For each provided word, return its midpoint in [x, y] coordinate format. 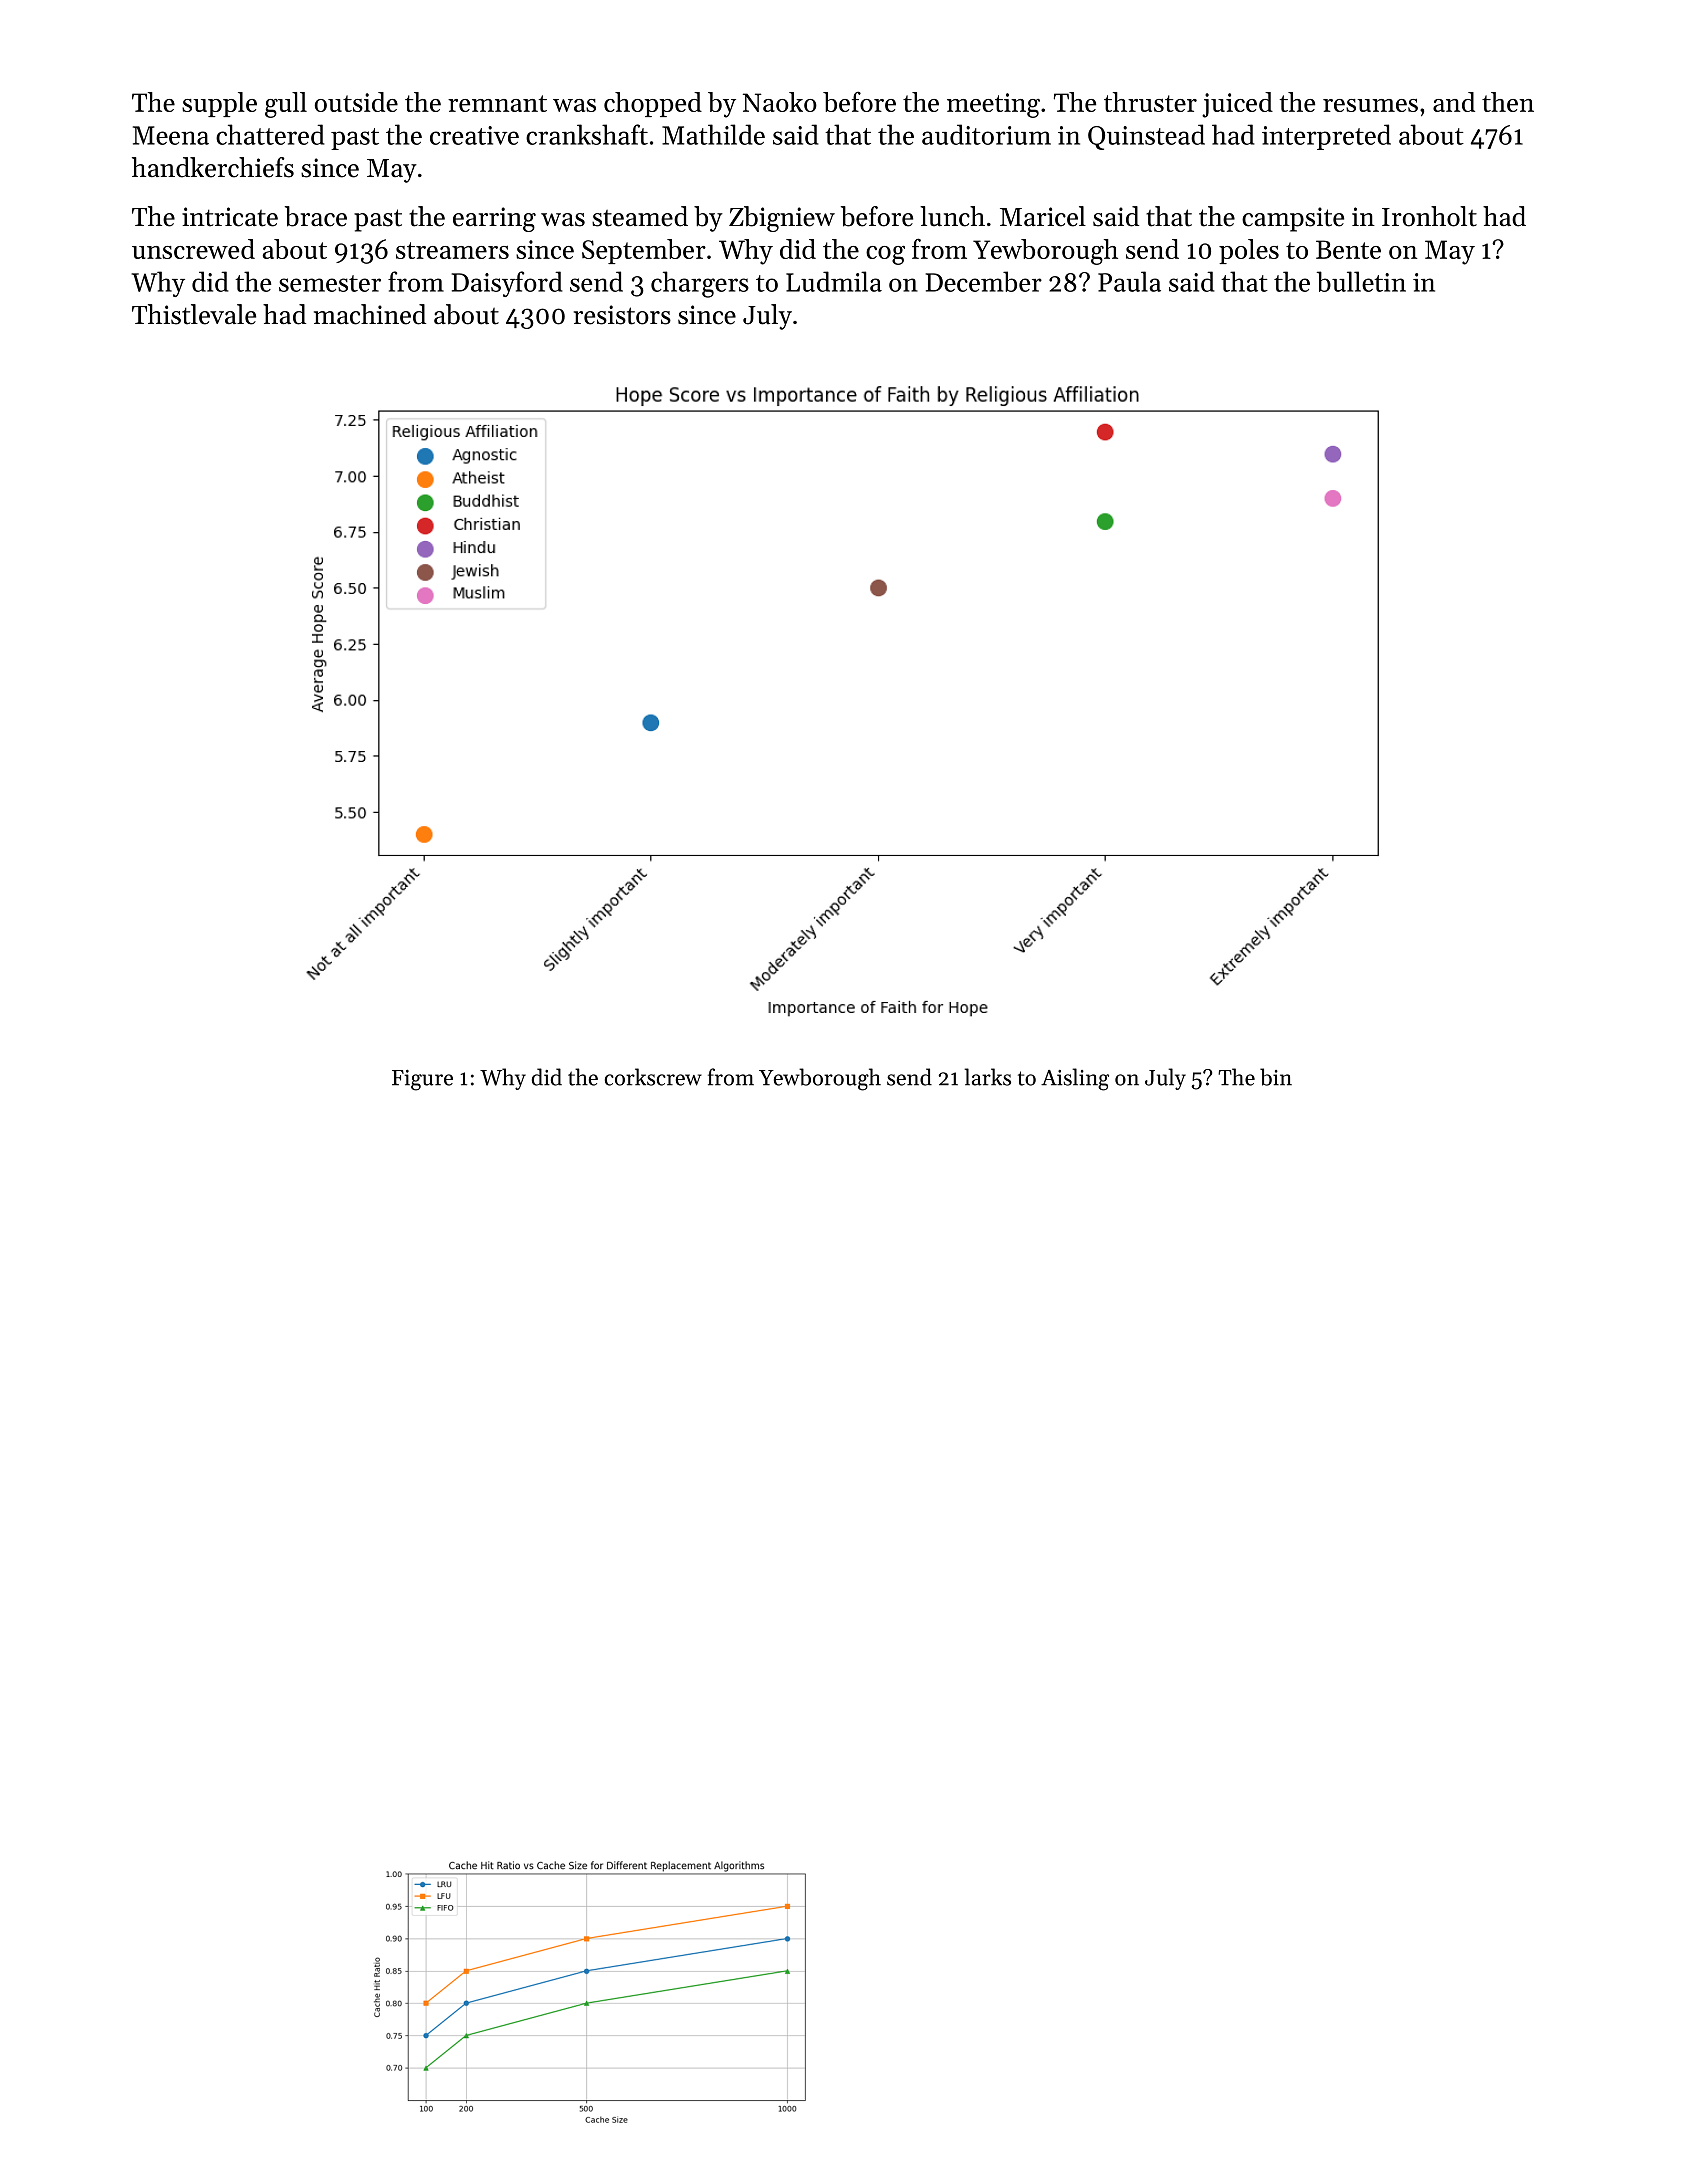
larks [988, 1077]
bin [1276, 1077]
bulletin [1361, 281]
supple [219, 104]
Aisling [1075, 1079]
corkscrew [653, 1077]
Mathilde [713, 134]
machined [370, 314]
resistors [622, 315]
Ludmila [834, 281]
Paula [1129, 281]
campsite [1293, 219]
